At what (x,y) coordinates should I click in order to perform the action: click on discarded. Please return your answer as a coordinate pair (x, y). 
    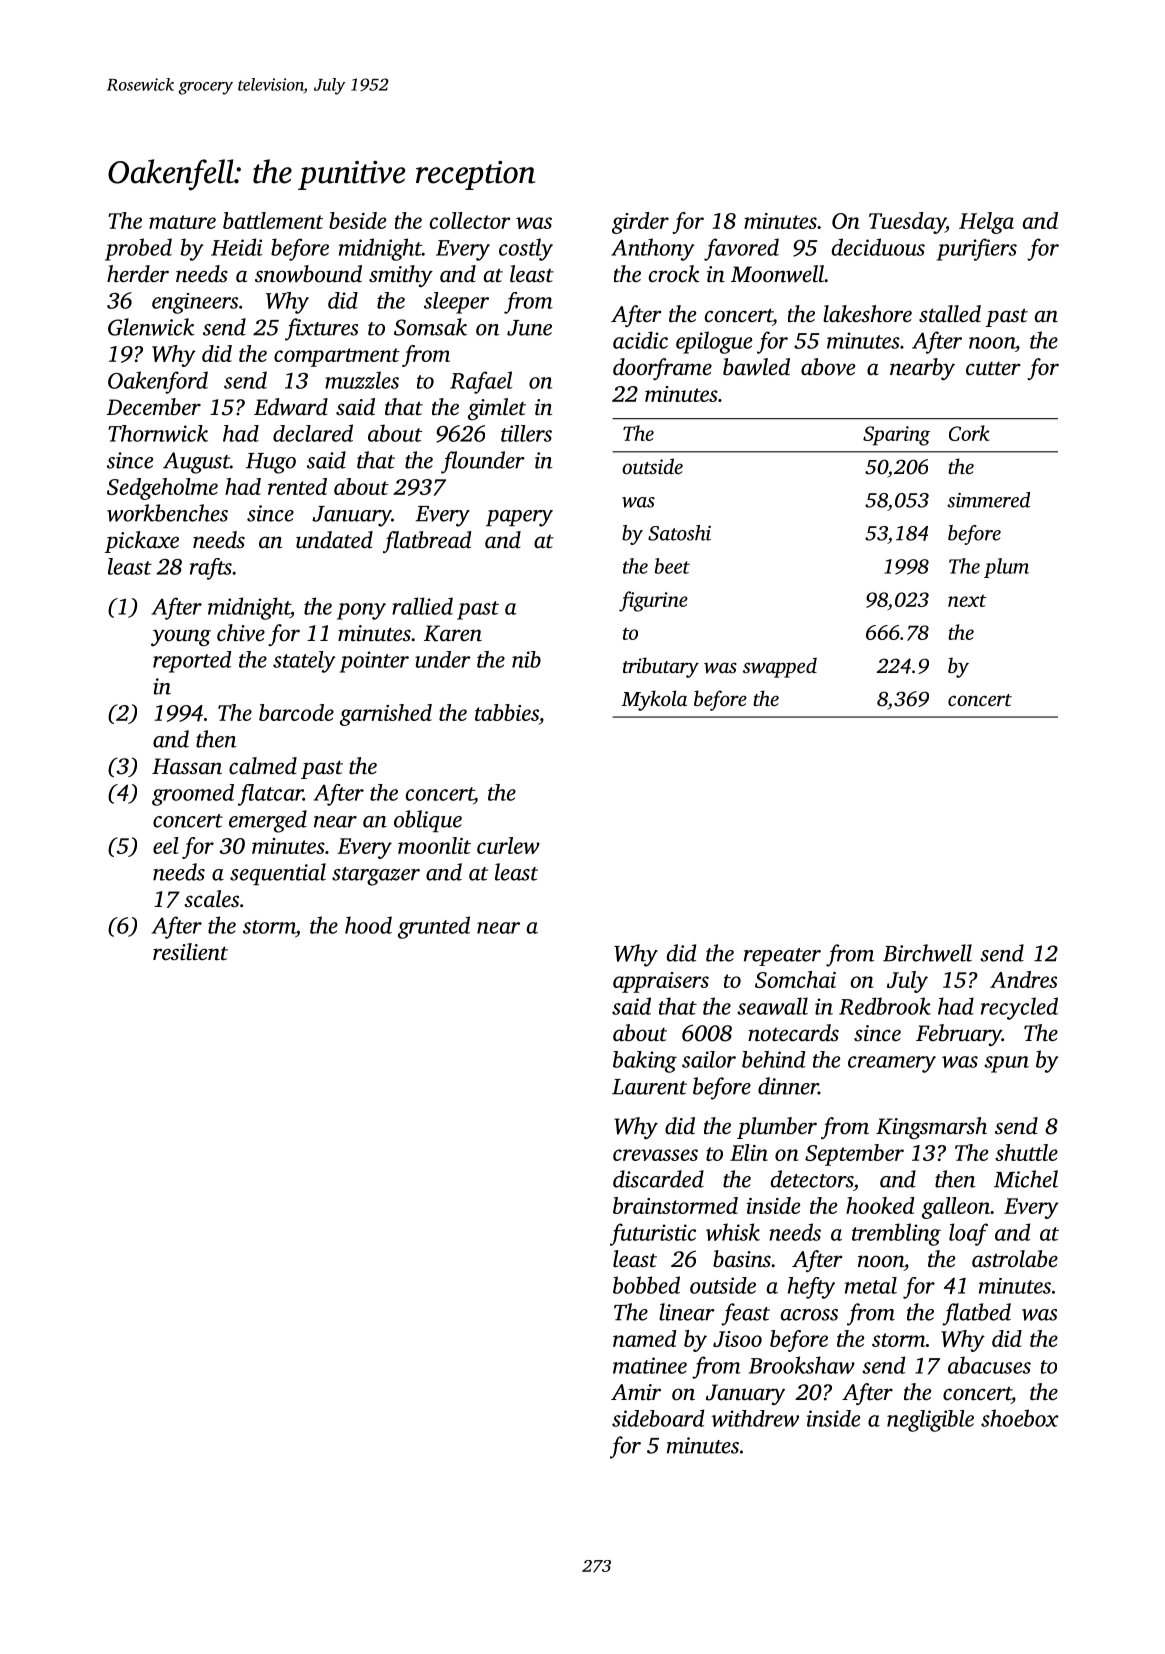
    Looking at the image, I should click on (658, 1179).
